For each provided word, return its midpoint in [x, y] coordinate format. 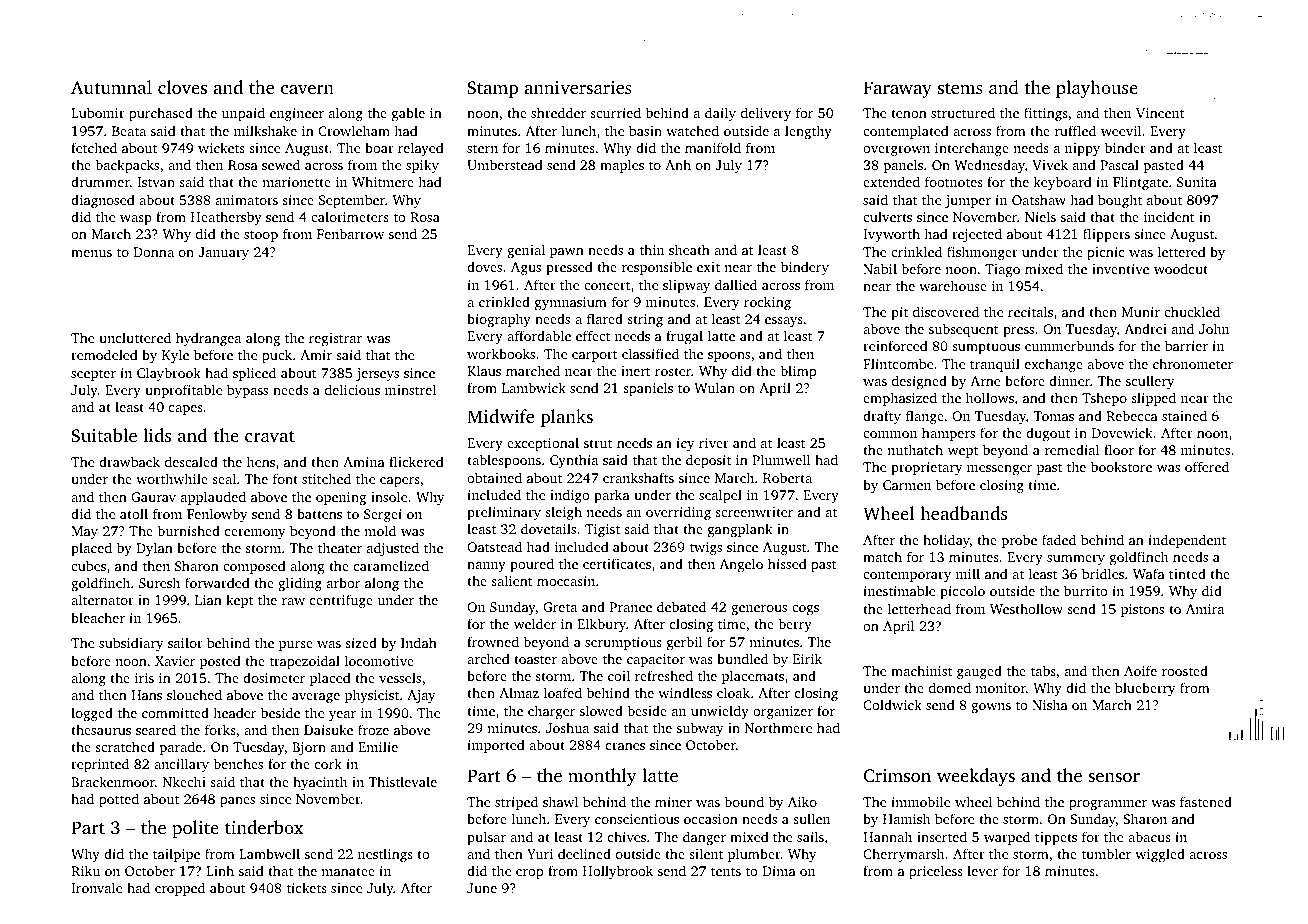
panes [237, 802]
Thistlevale [402, 781]
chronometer [1193, 363]
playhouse [1097, 89]
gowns [991, 708]
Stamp [492, 89]
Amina [364, 462]
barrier [1186, 345]
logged [92, 714]
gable [408, 114]
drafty [882, 417]
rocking [767, 303]
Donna [153, 252]
